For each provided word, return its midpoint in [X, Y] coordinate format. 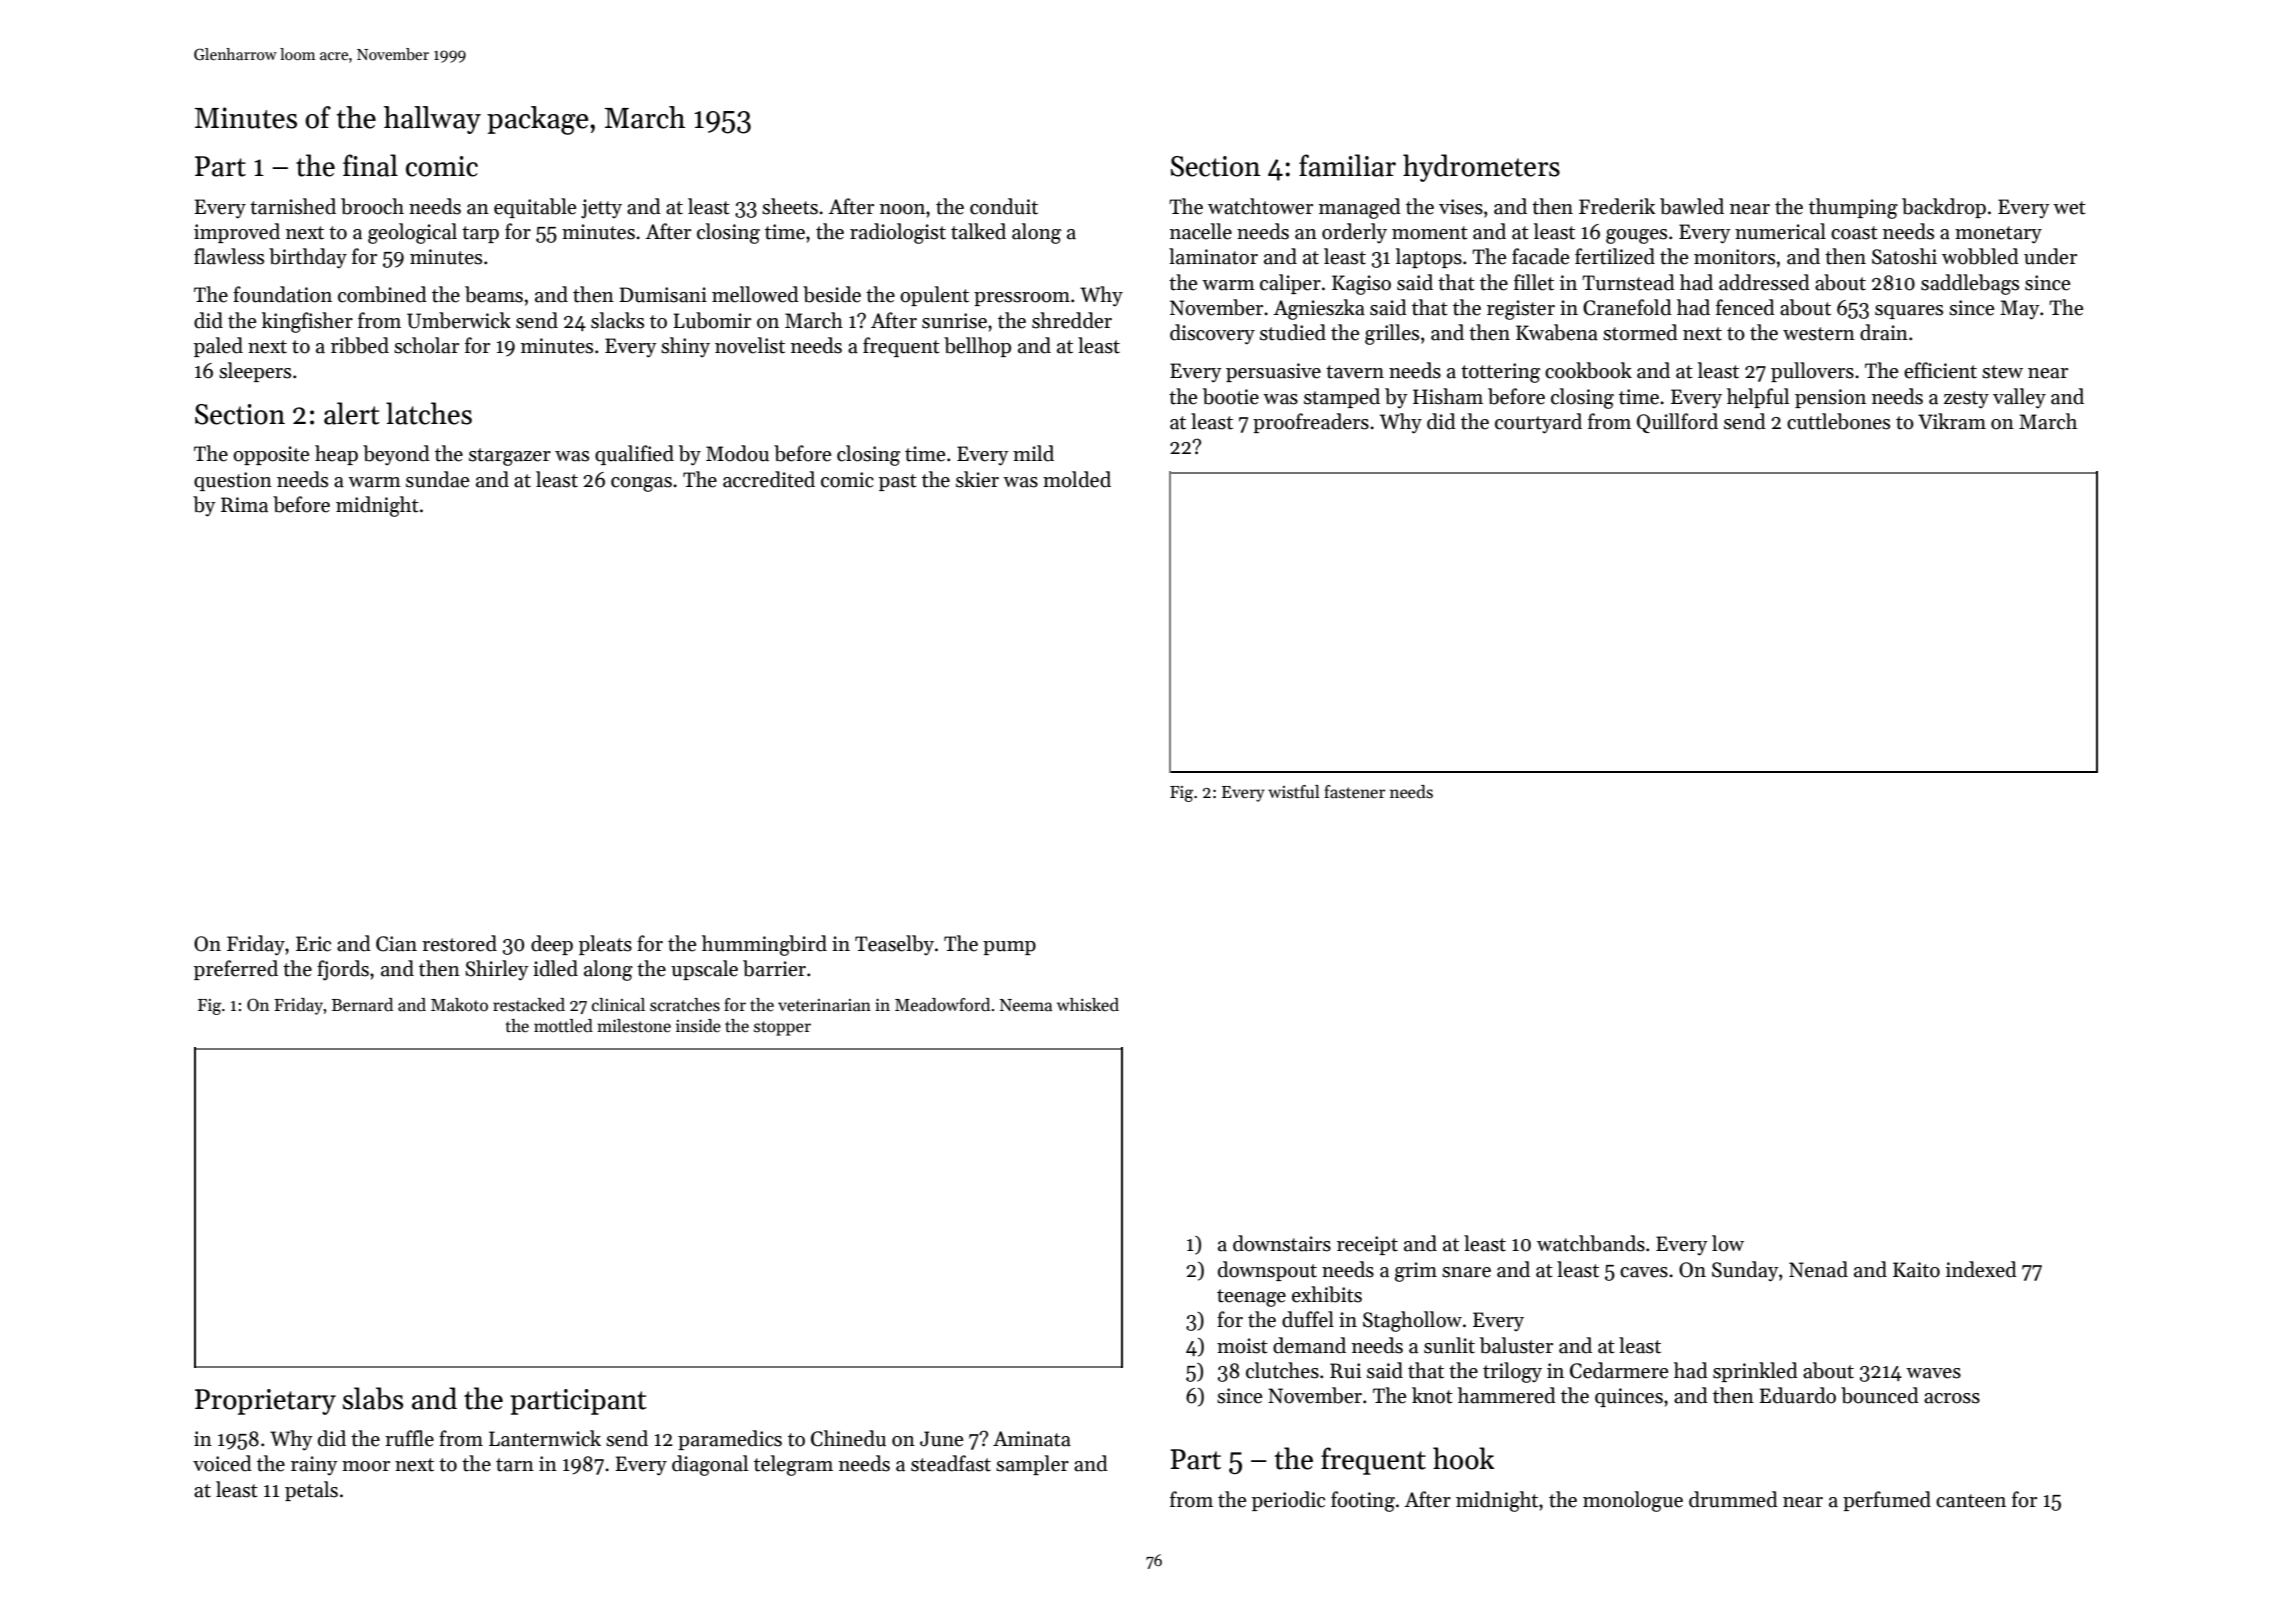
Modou [737, 453]
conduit [1004, 206]
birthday [308, 258]
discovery [1212, 334]
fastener [1354, 792]
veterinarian [824, 1005]
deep [552, 945]
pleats [605, 945]
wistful [1294, 791]
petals [311, 1491]
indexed [1981, 1269]
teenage [1251, 1298]
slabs [373, 1398]
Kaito [1916, 1270]
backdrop [1944, 208]
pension [1830, 398]
